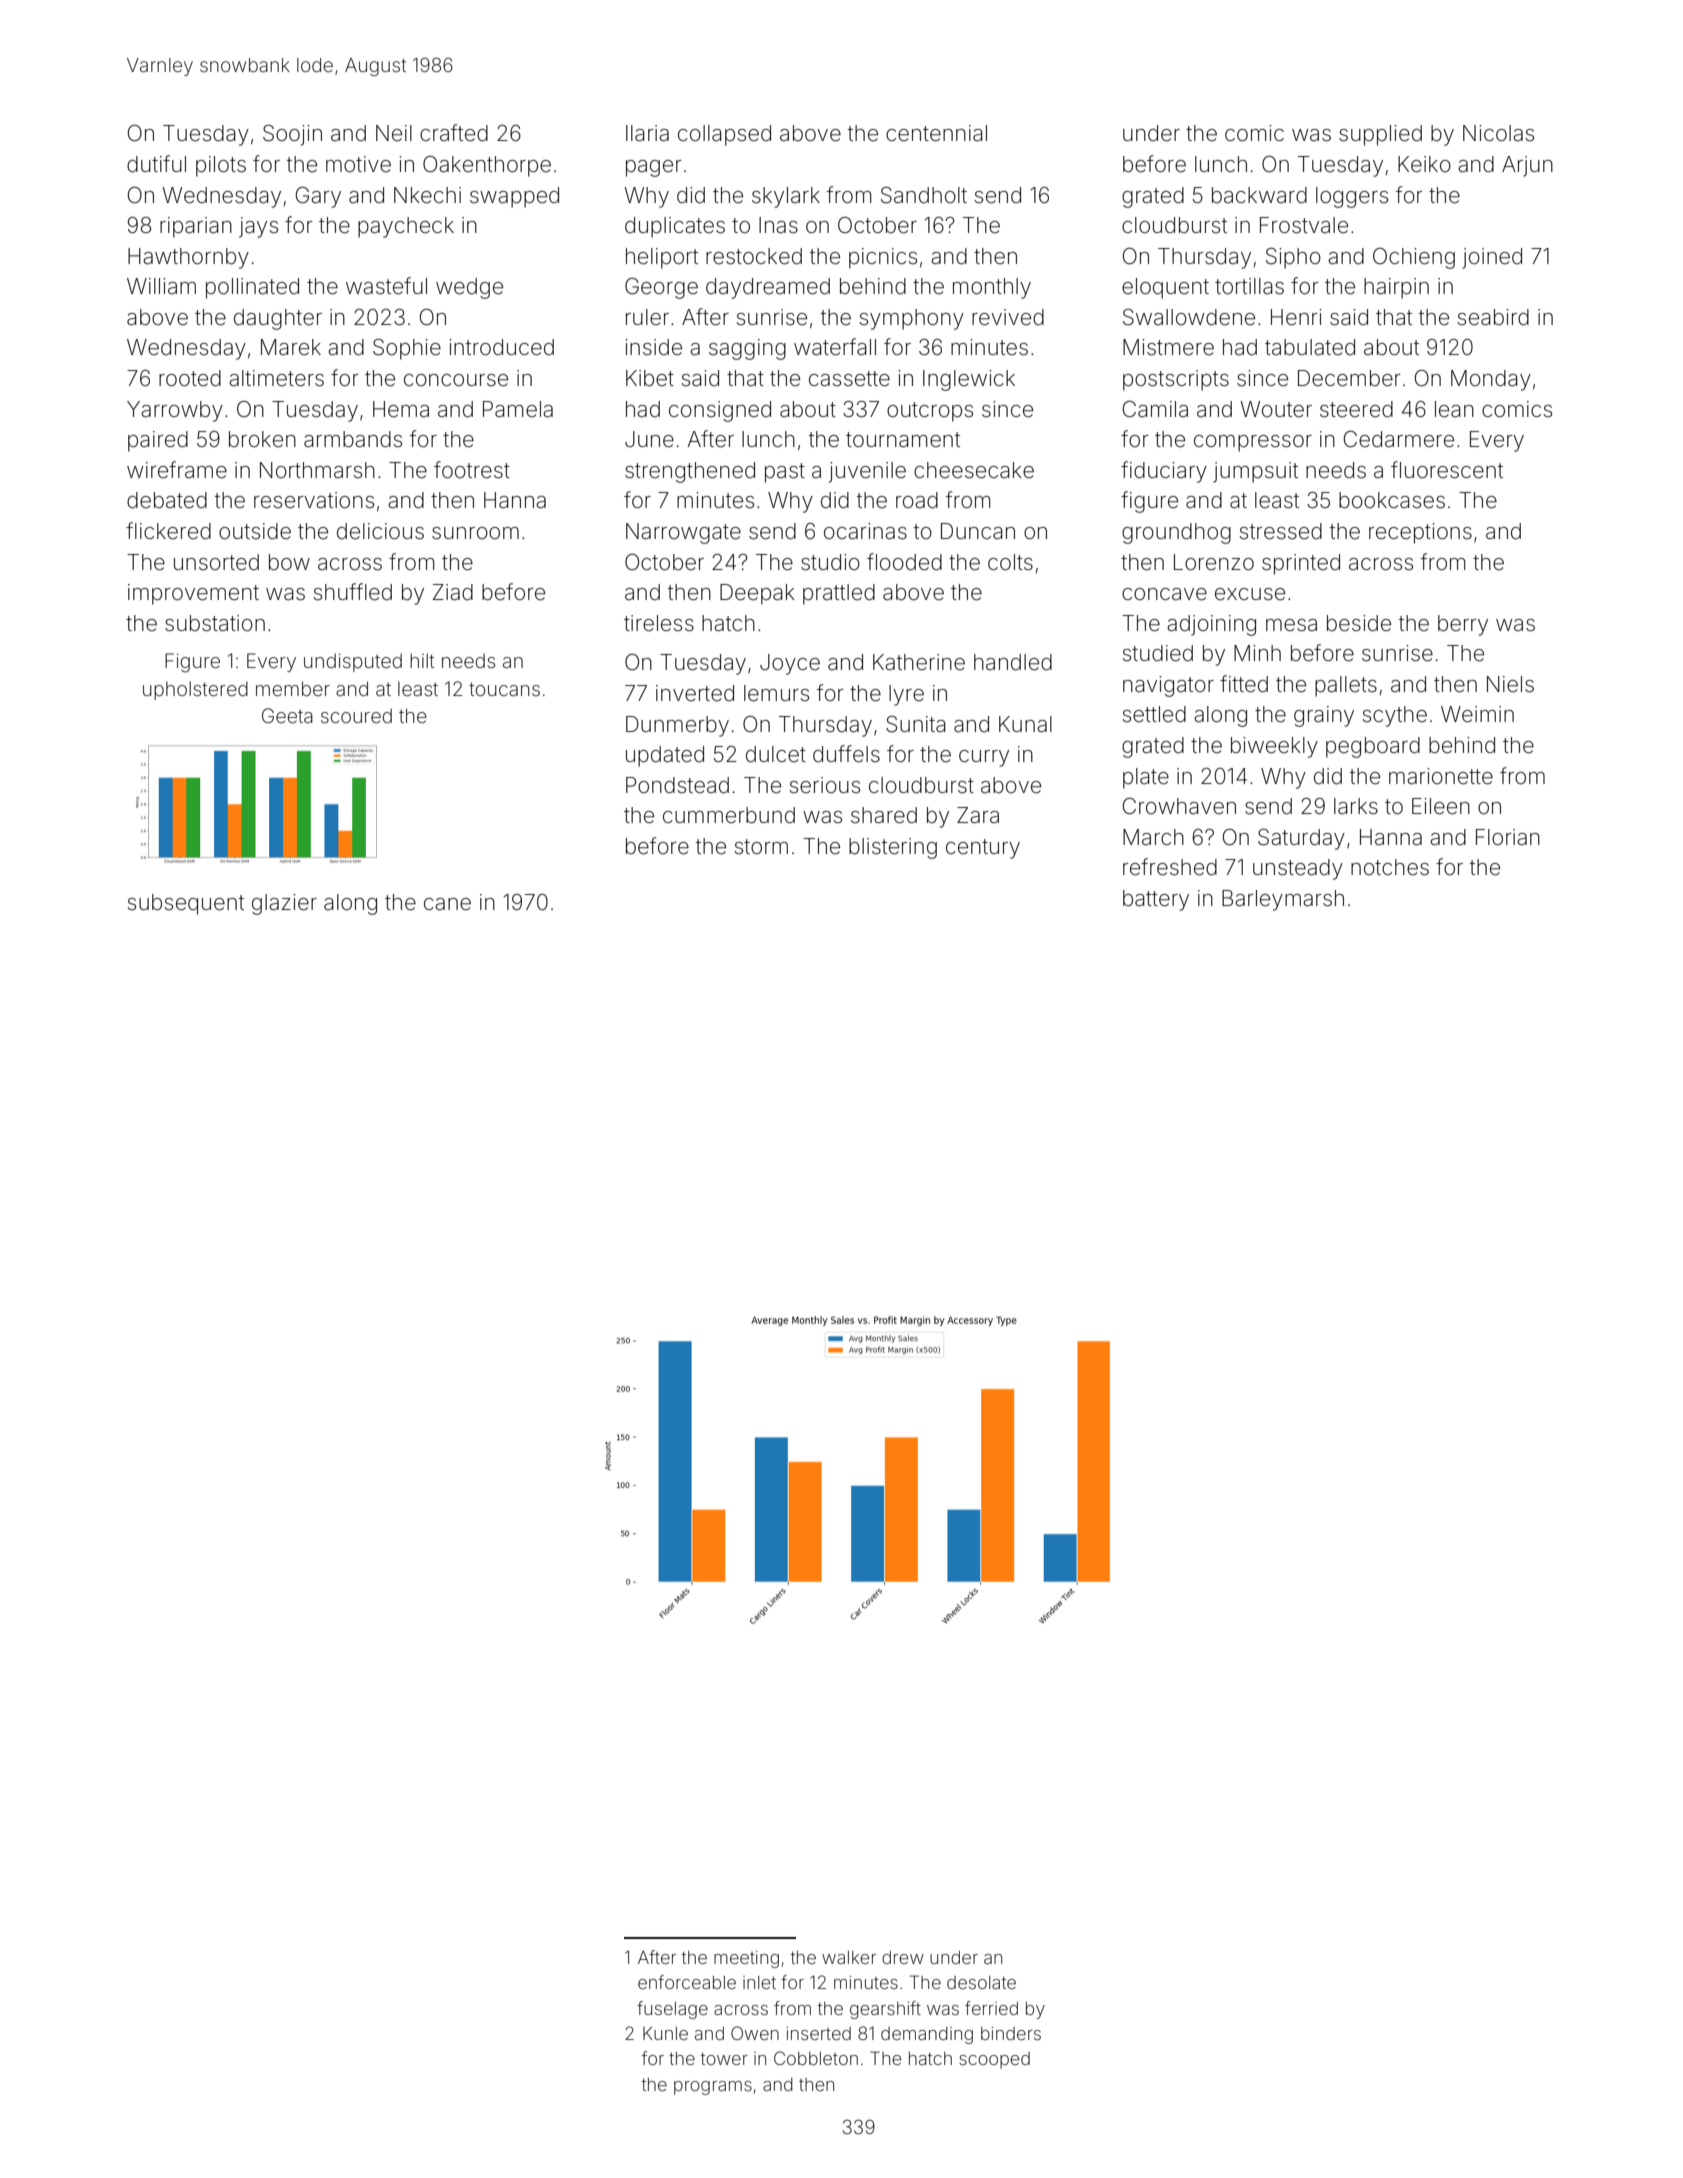 Image resolution: width=1683 pixels, height=2178 pixels. What do you see at coordinates (665, 2033) in the screenshot?
I see `Kunle` at bounding box center [665, 2033].
